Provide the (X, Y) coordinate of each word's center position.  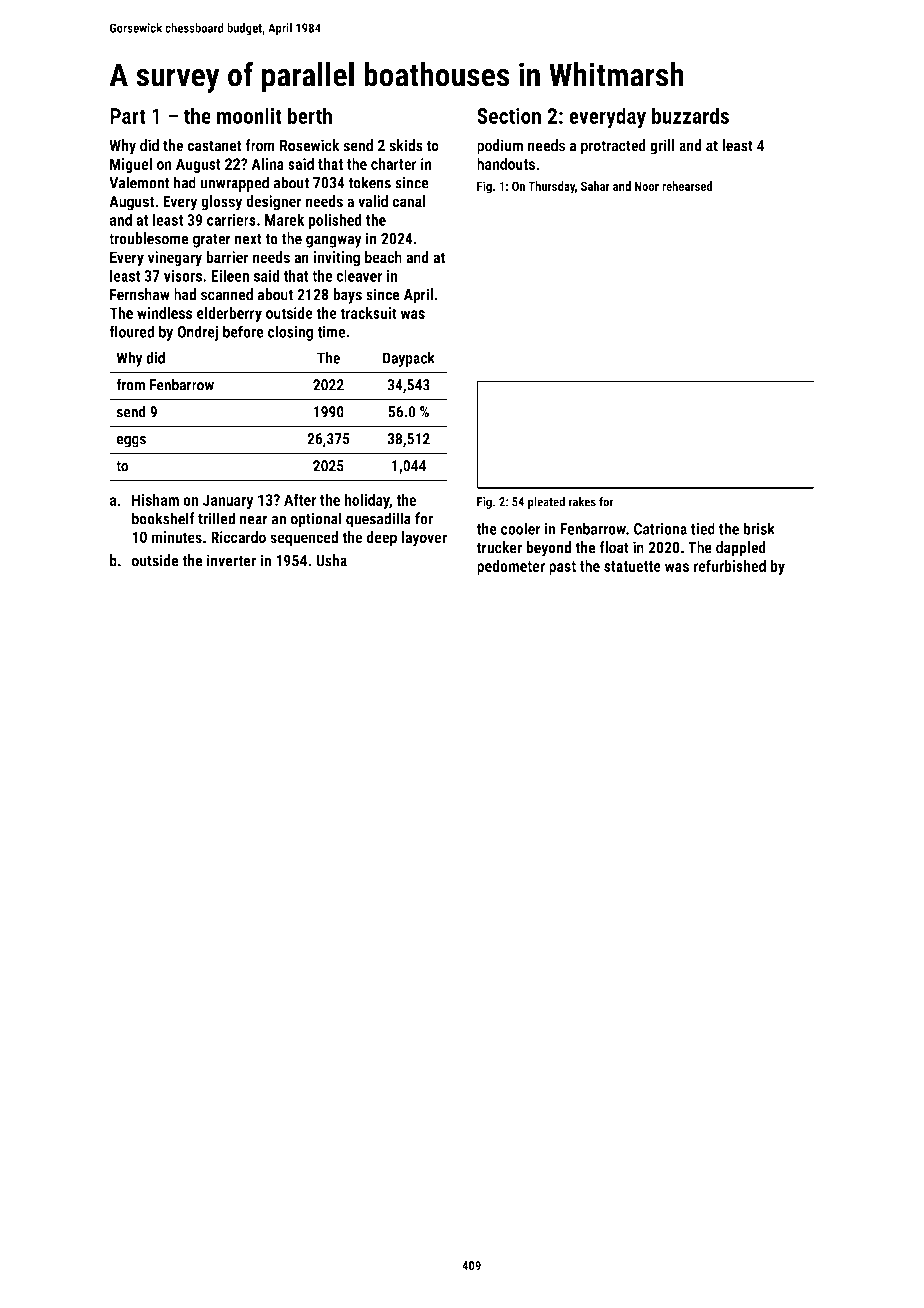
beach (383, 257)
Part (128, 116)
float (614, 547)
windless (165, 313)
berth (310, 115)
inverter (231, 560)
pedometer (511, 567)
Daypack (409, 359)
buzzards (690, 115)
